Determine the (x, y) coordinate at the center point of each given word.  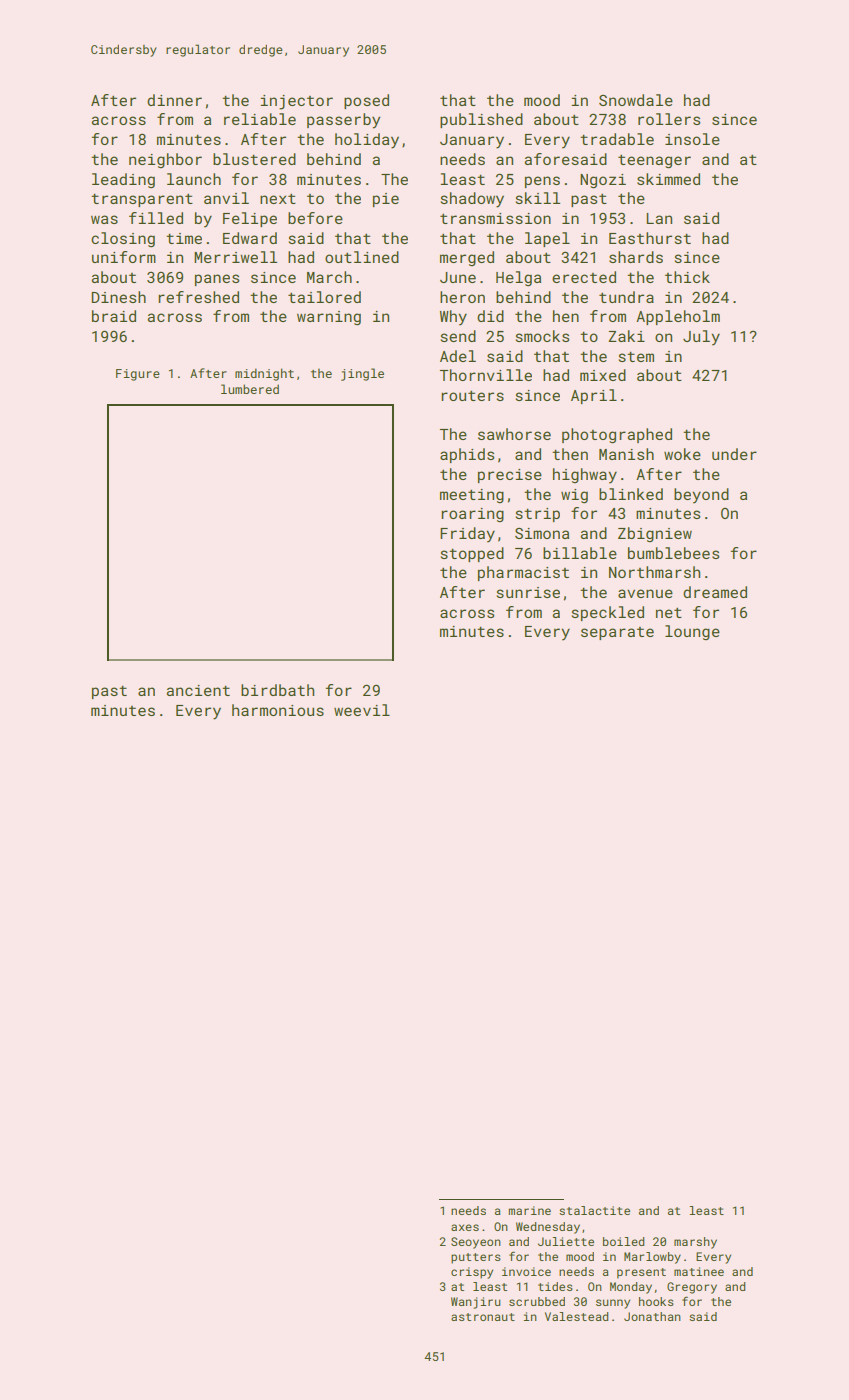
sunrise (528, 592)
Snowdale (636, 100)
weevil (362, 710)
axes (465, 1227)
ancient (198, 690)
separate (617, 633)
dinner (174, 100)
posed (366, 101)
